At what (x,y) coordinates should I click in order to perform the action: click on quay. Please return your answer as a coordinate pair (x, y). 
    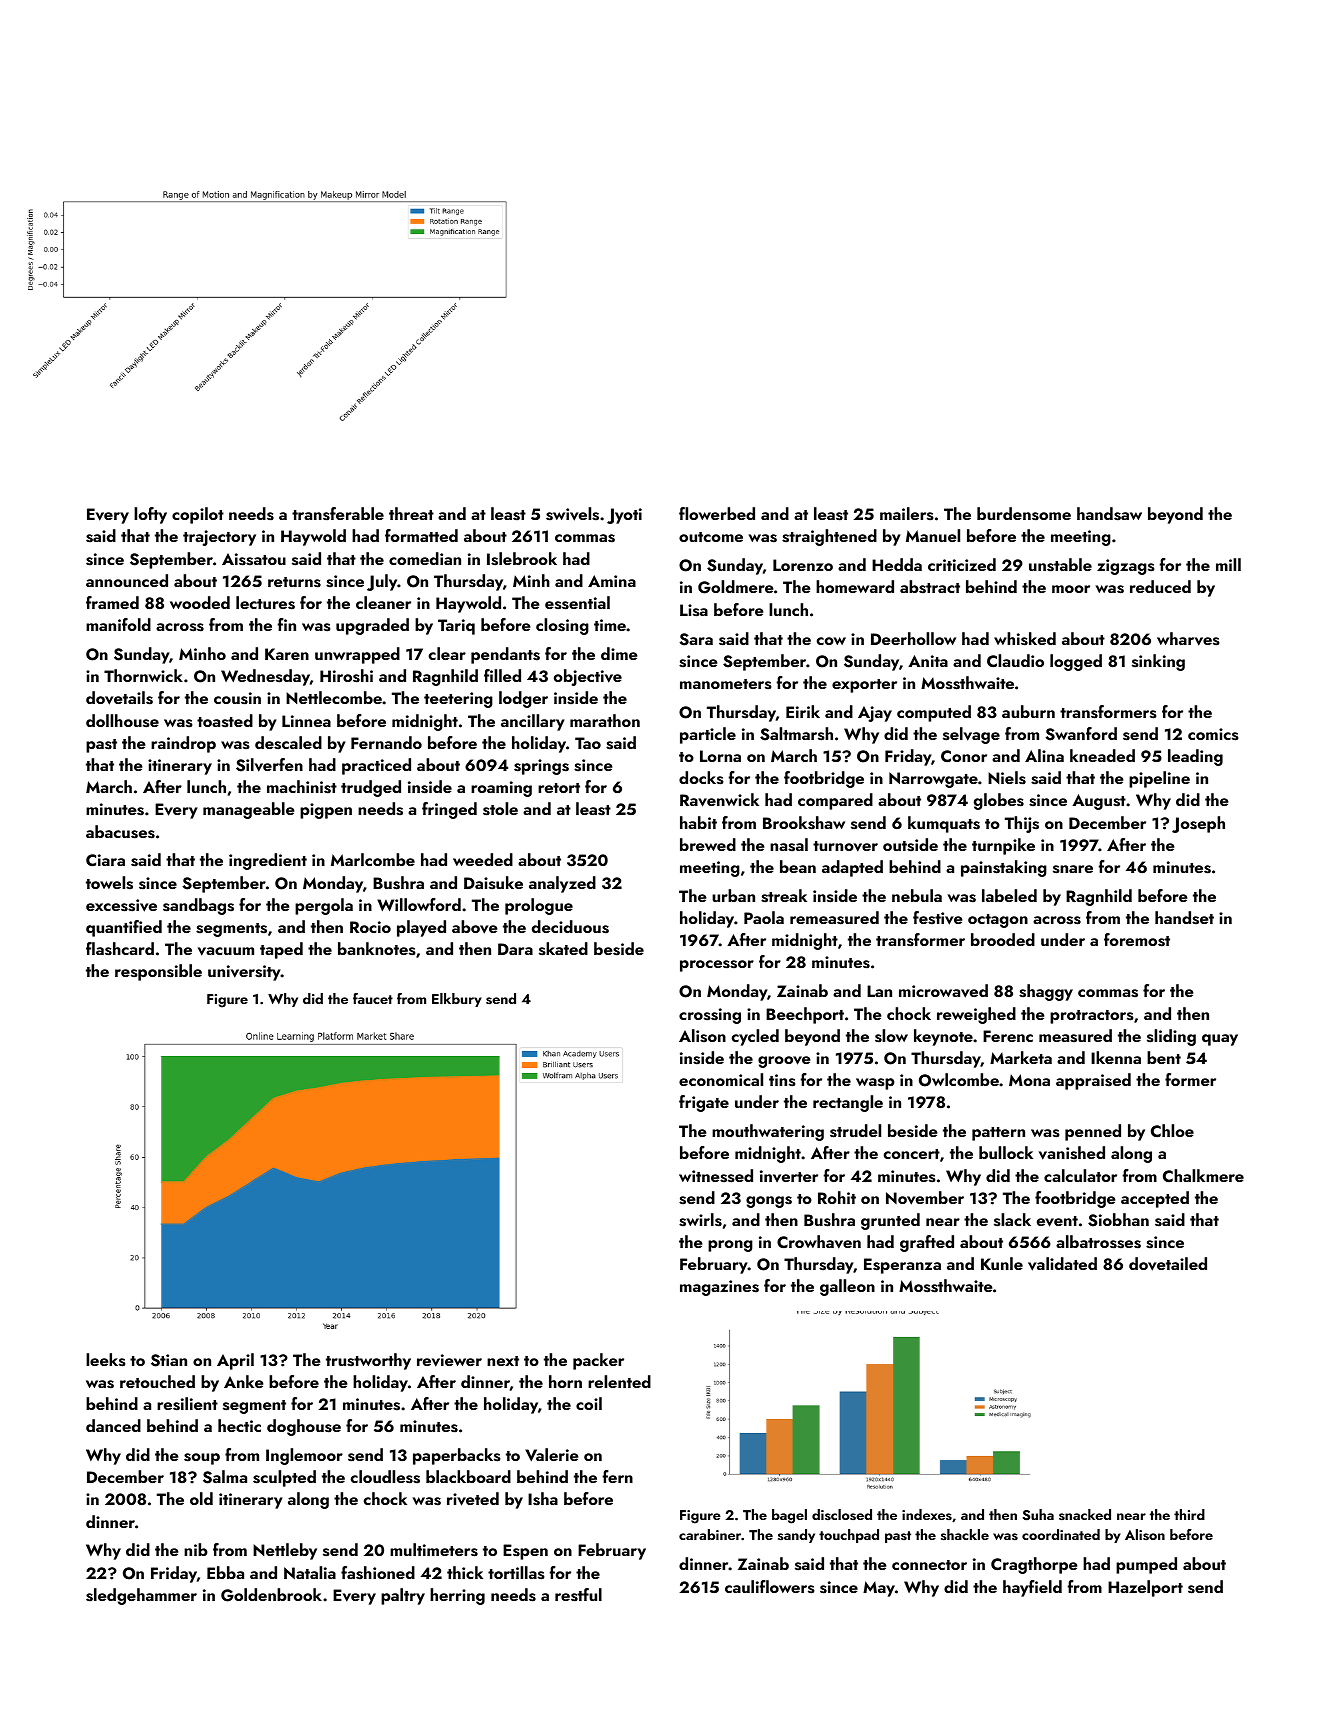
    Looking at the image, I should click on (1220, 1040).
